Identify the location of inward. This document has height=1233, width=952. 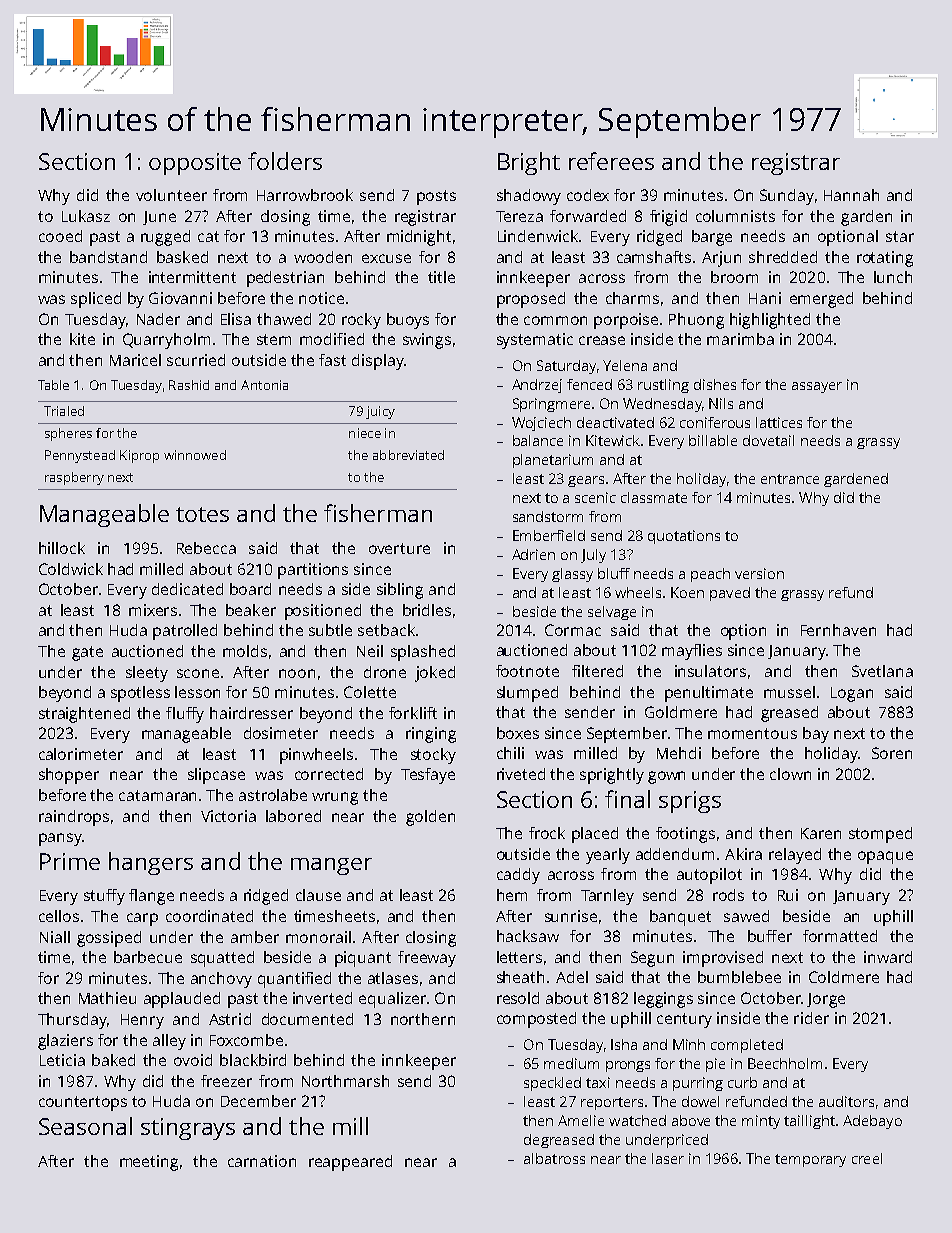
(888, 957).
